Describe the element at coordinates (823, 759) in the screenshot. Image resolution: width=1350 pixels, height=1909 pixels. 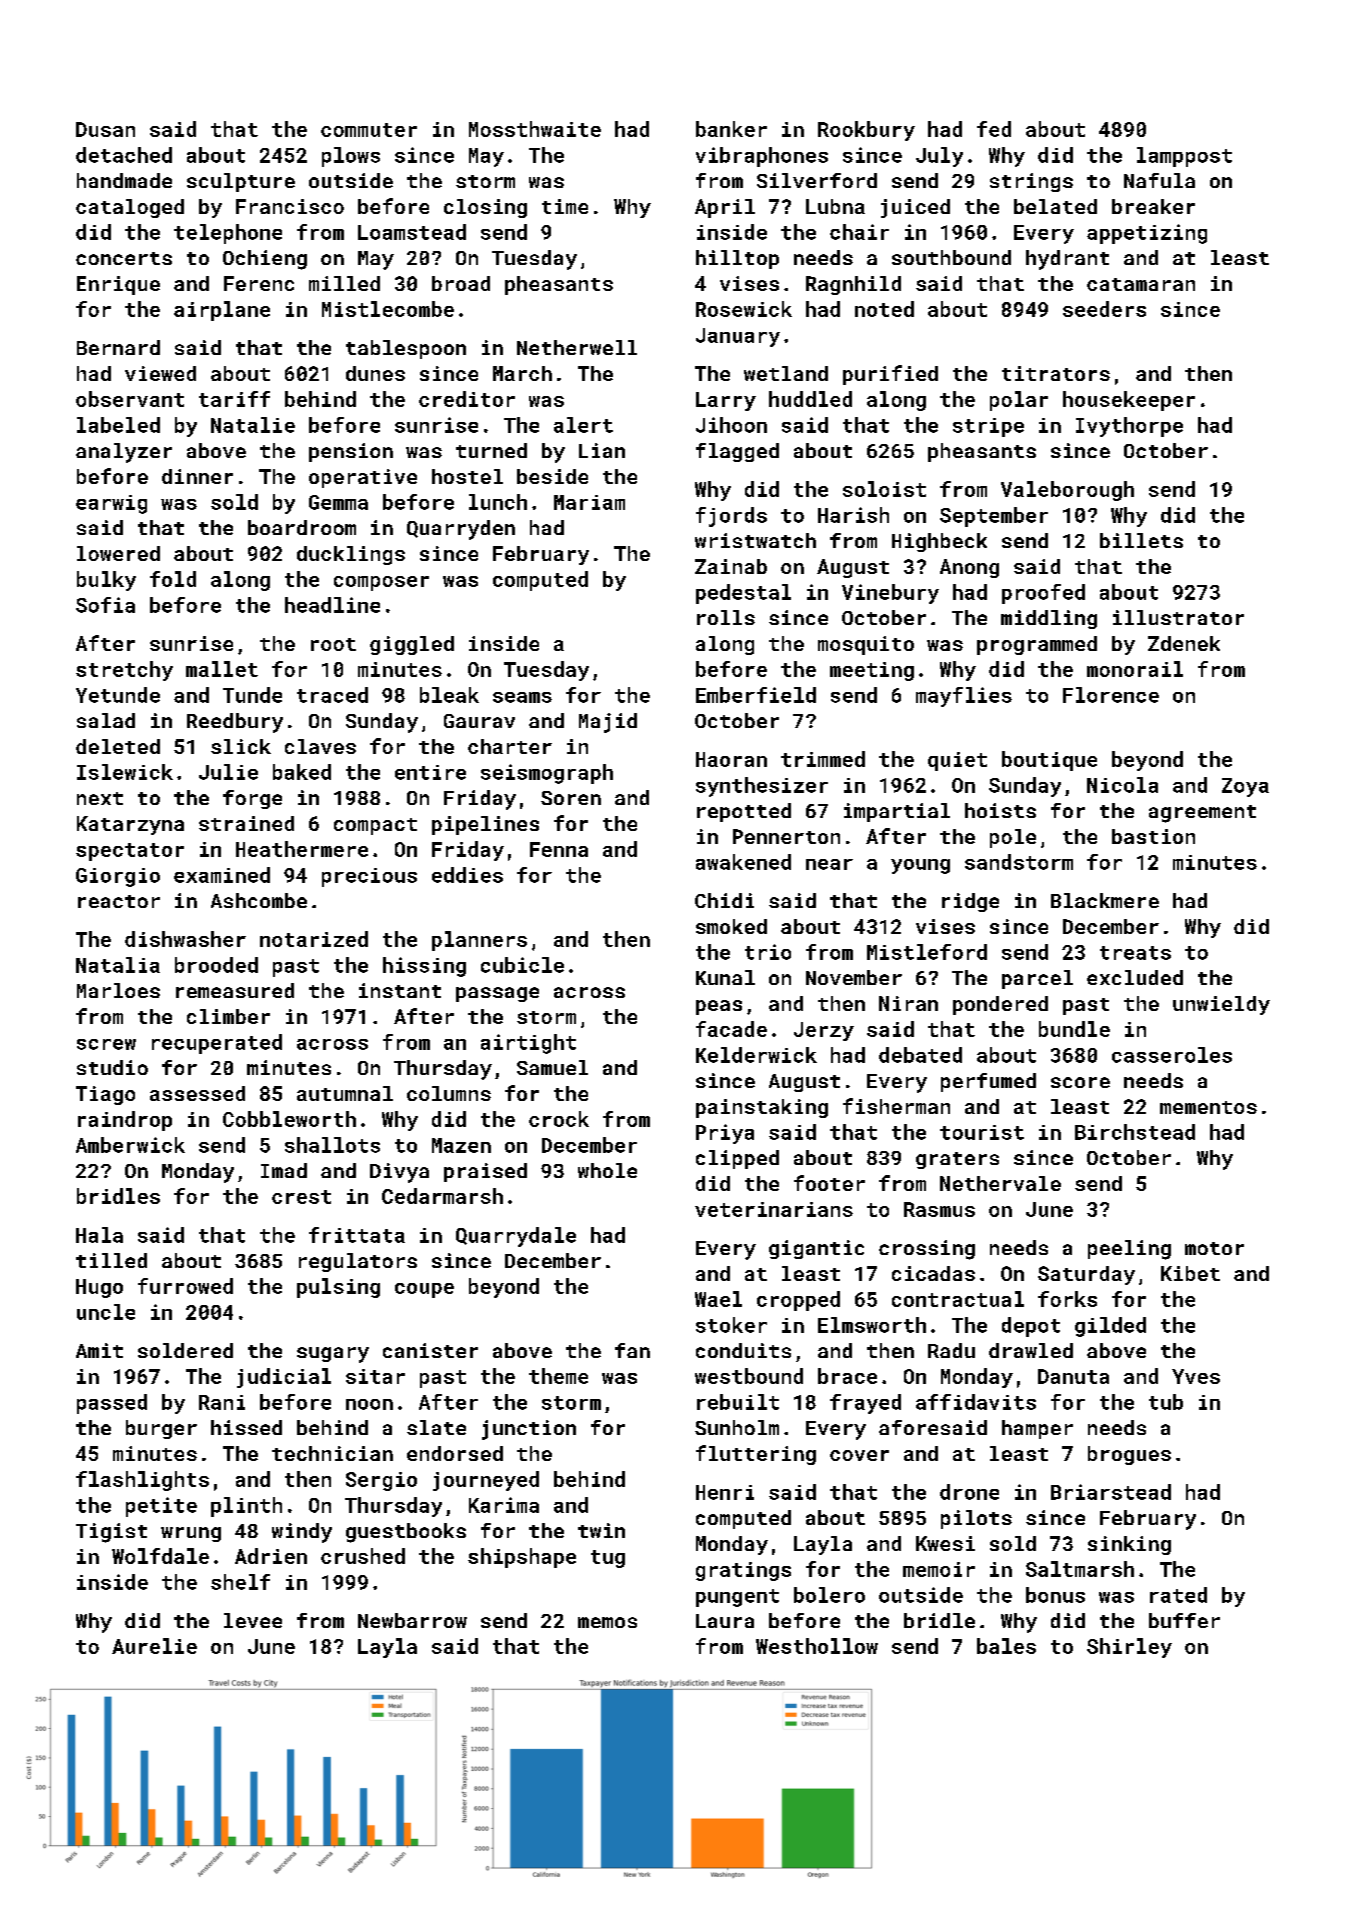
I see `trimmed` at that location.
